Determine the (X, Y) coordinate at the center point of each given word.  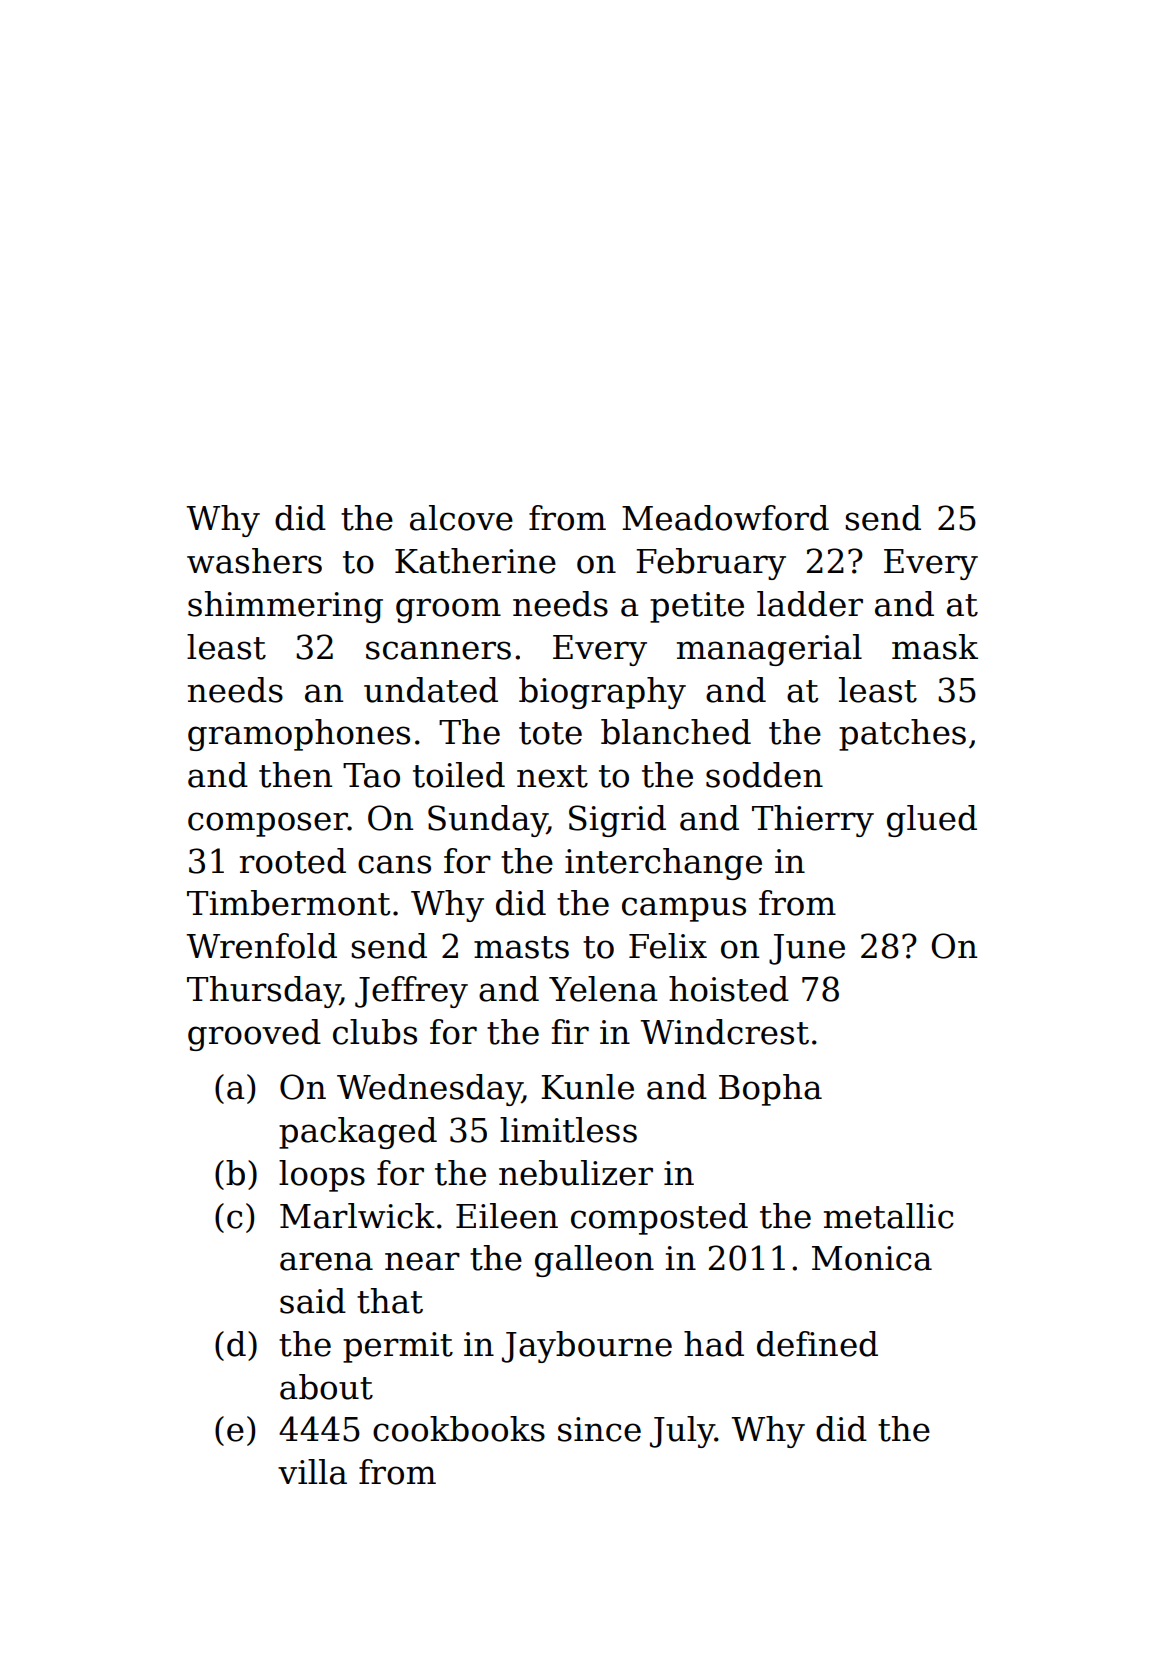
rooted (293, 861)
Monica (872, 1258)
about (326, 1387)
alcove (461, 518)
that (390, 1301)
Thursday (263, 992)
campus (684, 909)
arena (326, 1261)
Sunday (487, 821)
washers (254, 561)
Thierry (813, 821)
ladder (810, 604)
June (807, 949)
